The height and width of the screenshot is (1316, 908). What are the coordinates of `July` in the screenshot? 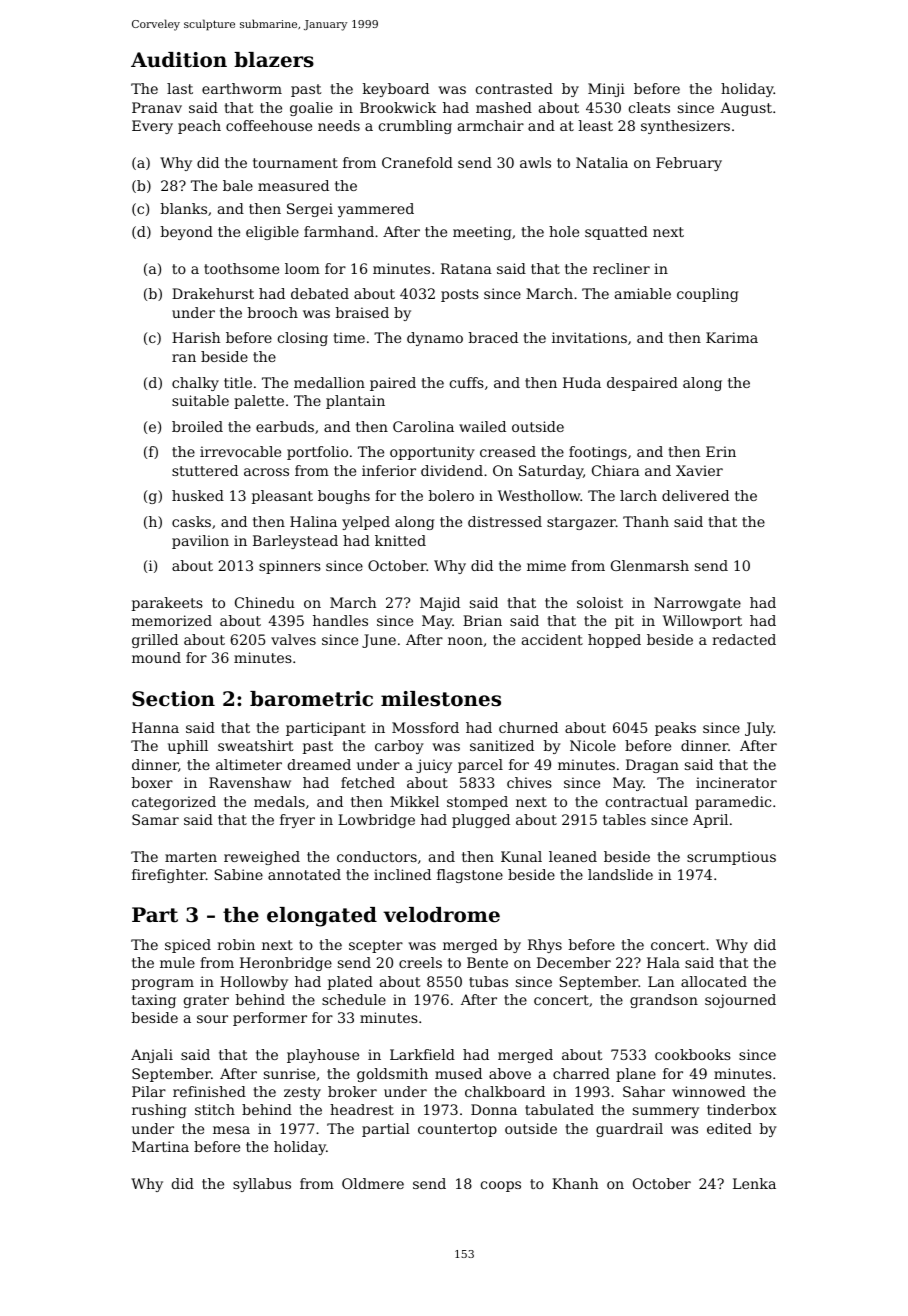 It's located at (759, 729).
